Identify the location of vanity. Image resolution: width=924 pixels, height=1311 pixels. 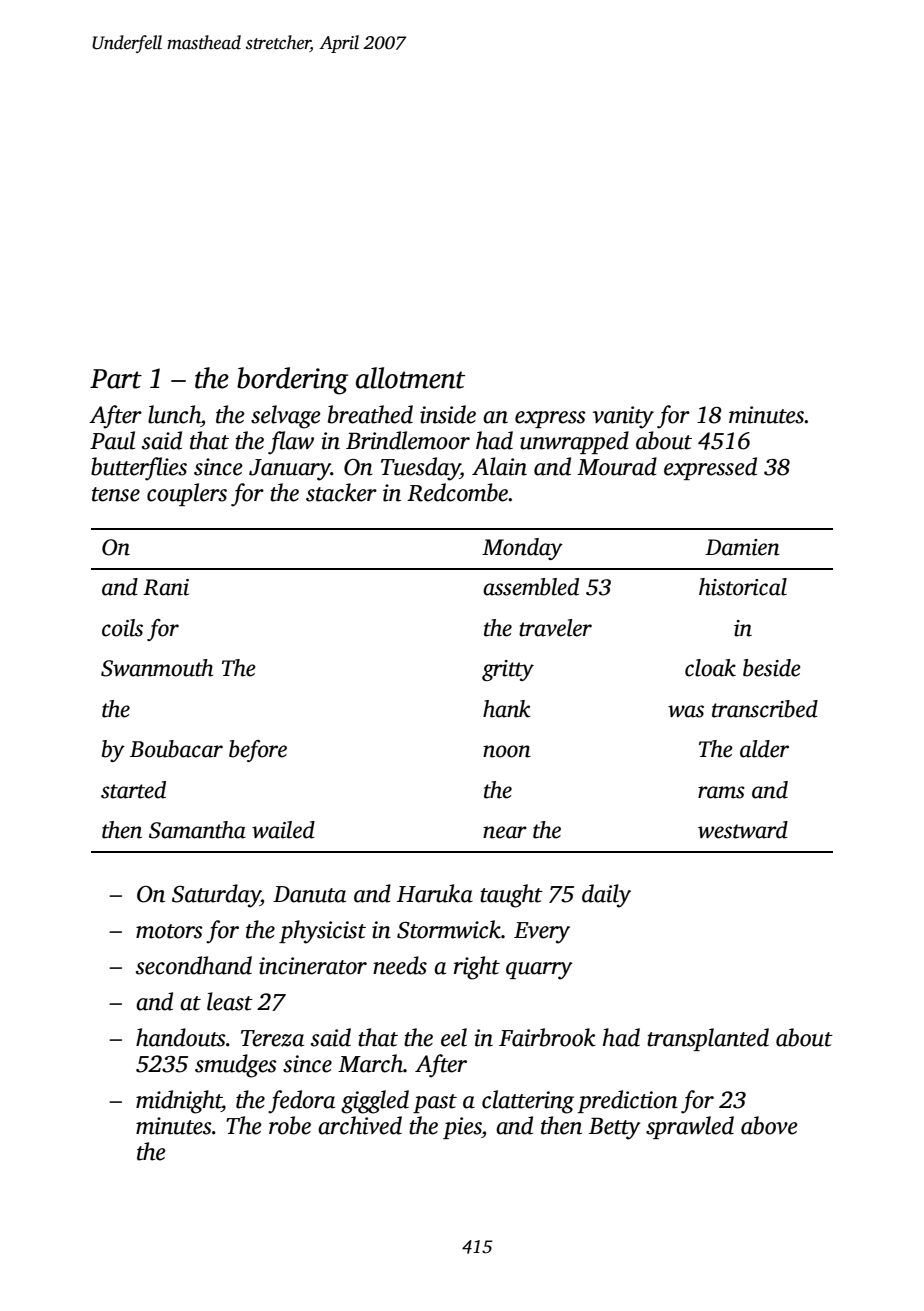
(623, 417).
